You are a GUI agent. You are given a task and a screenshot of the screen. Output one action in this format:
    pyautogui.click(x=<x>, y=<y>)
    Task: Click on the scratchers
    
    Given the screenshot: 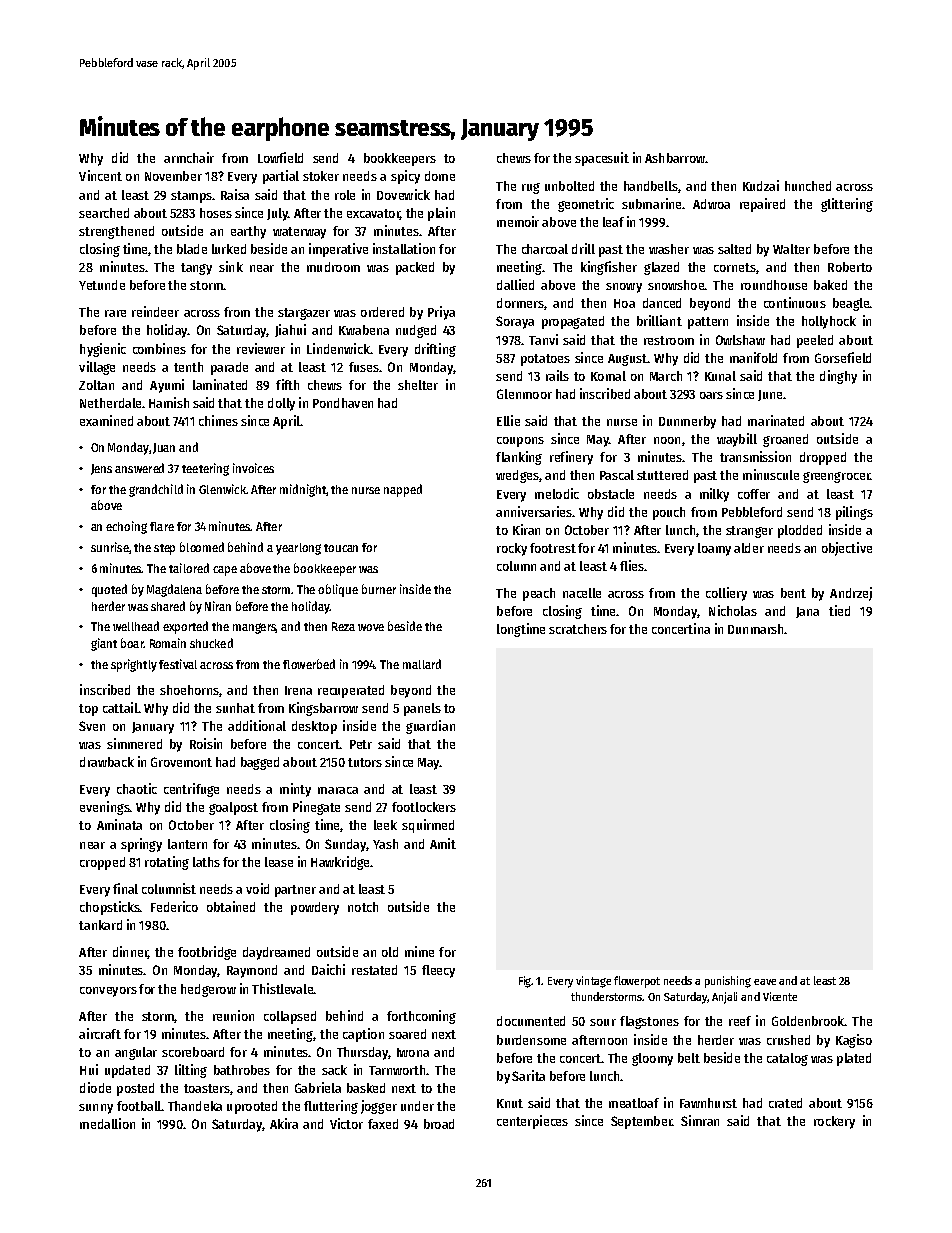 What is the action you would take?
    pyautogui.click(x=578, y=629)
